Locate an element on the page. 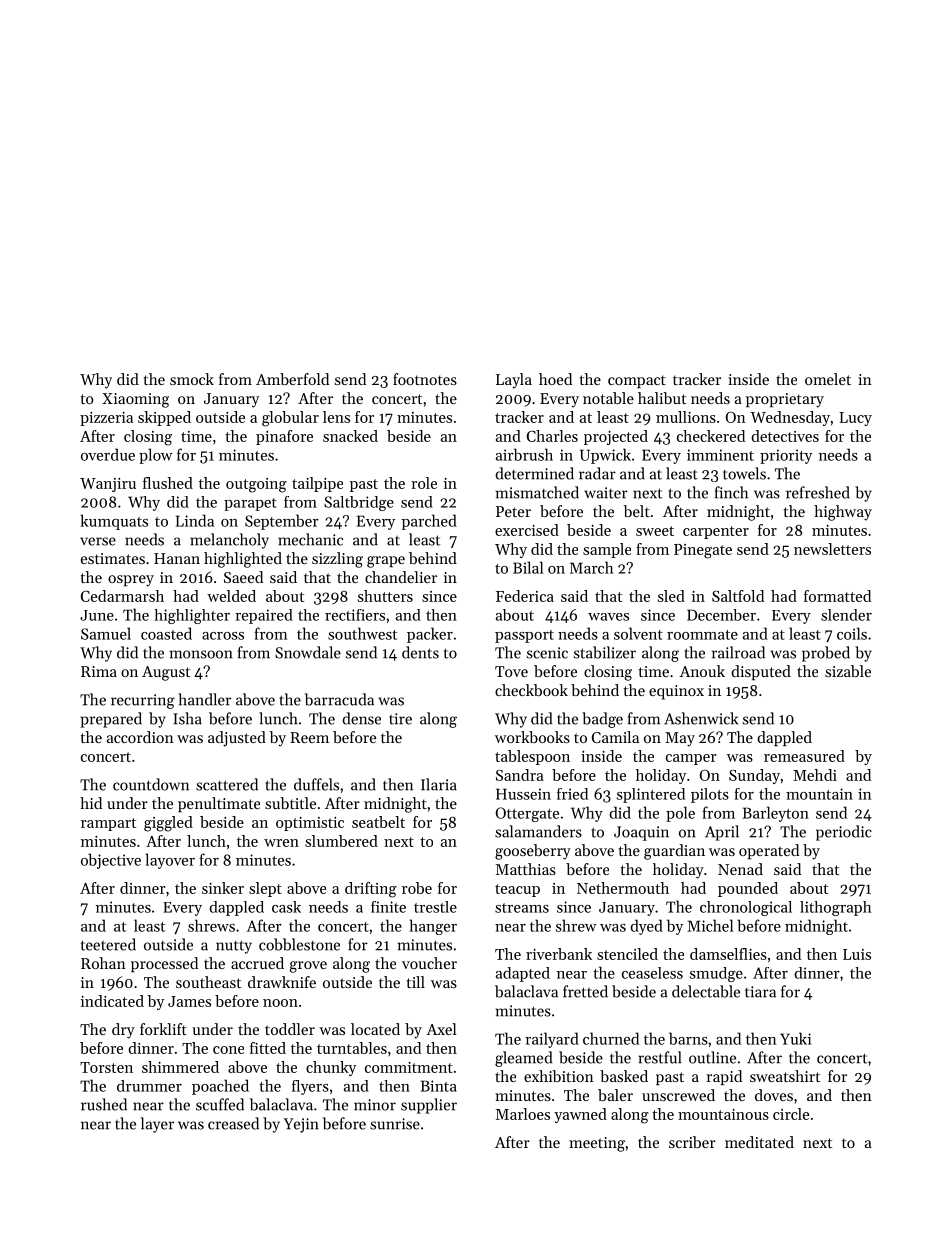  footnotes is located at coordinates (425, 379).
